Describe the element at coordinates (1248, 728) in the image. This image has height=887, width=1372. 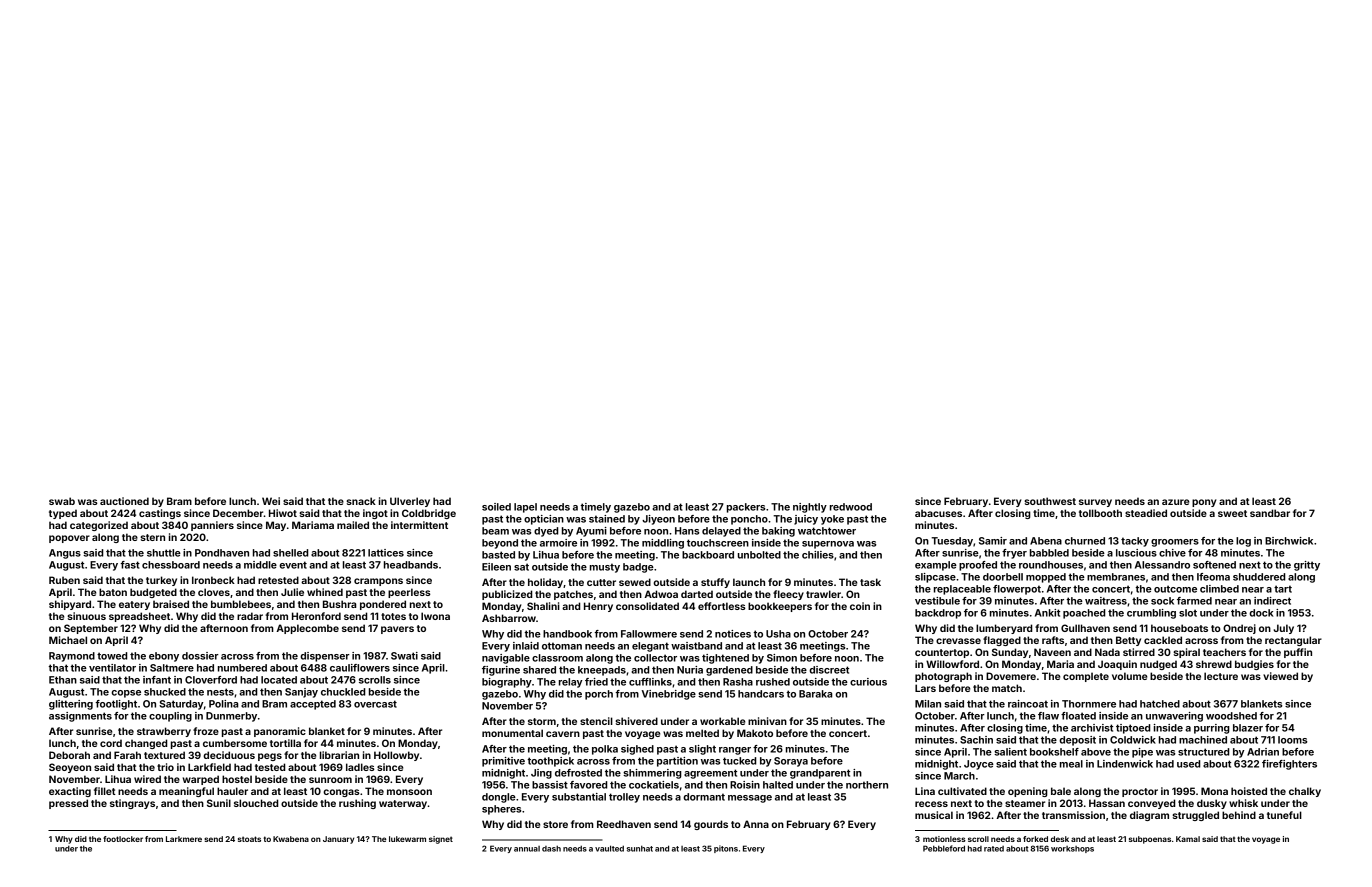
I see `blazer` at that location.
